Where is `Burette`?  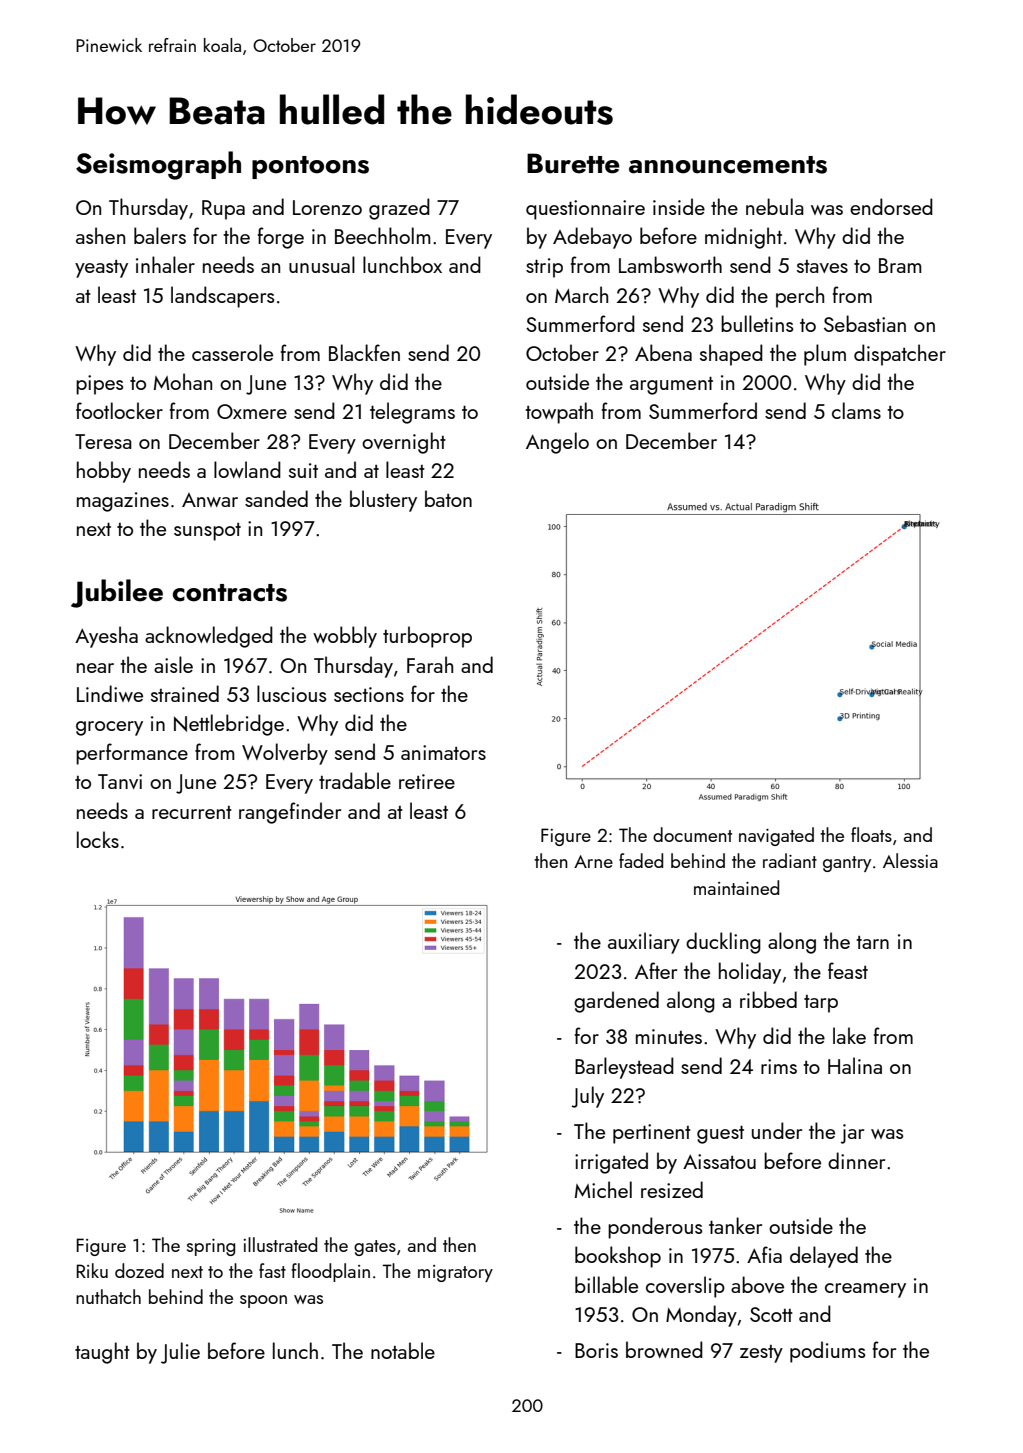 Burette is located at coordinates (573, 163).
